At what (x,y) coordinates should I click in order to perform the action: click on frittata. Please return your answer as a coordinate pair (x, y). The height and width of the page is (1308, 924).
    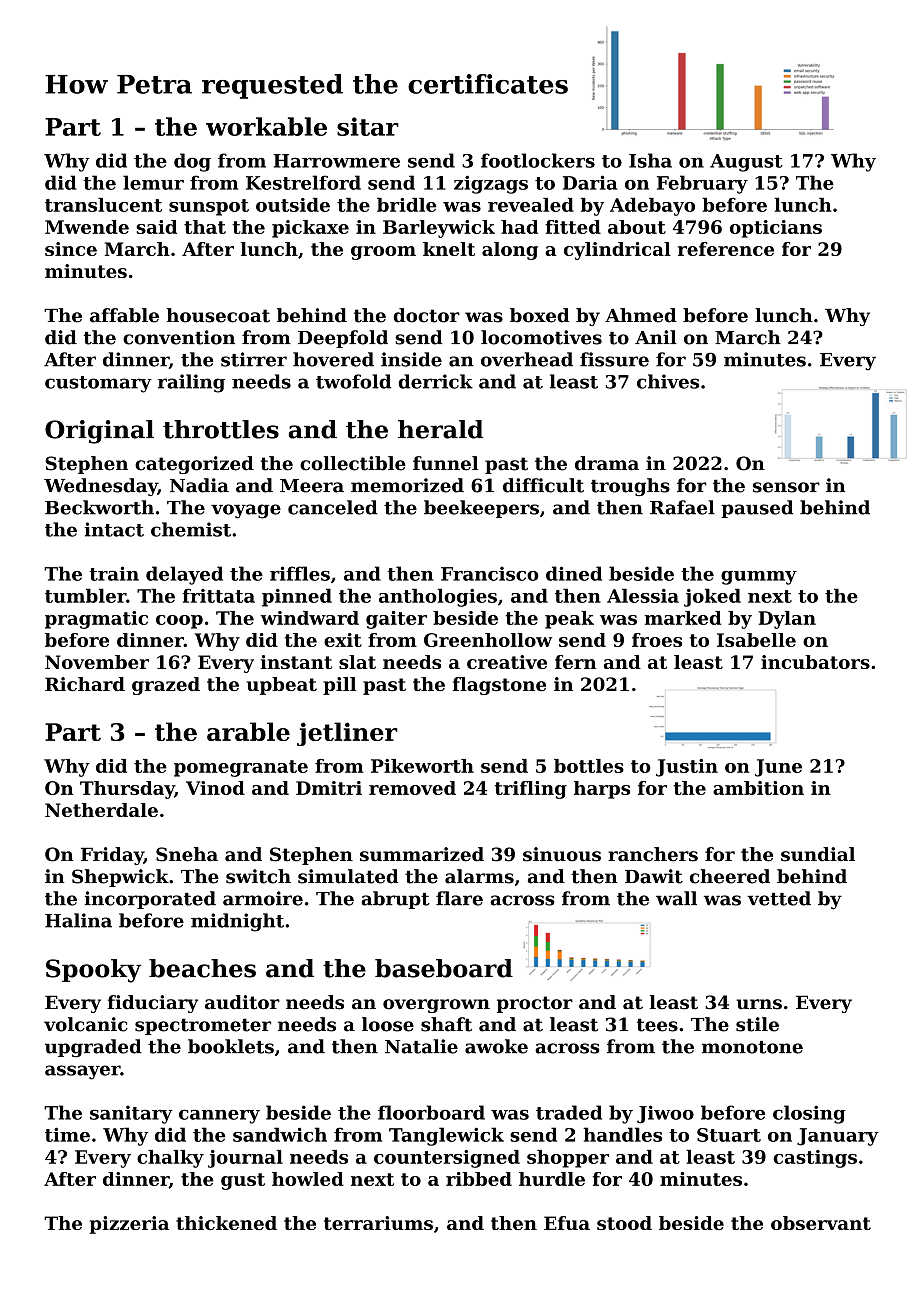
    Looking at the image, I should click on (218, 595).
